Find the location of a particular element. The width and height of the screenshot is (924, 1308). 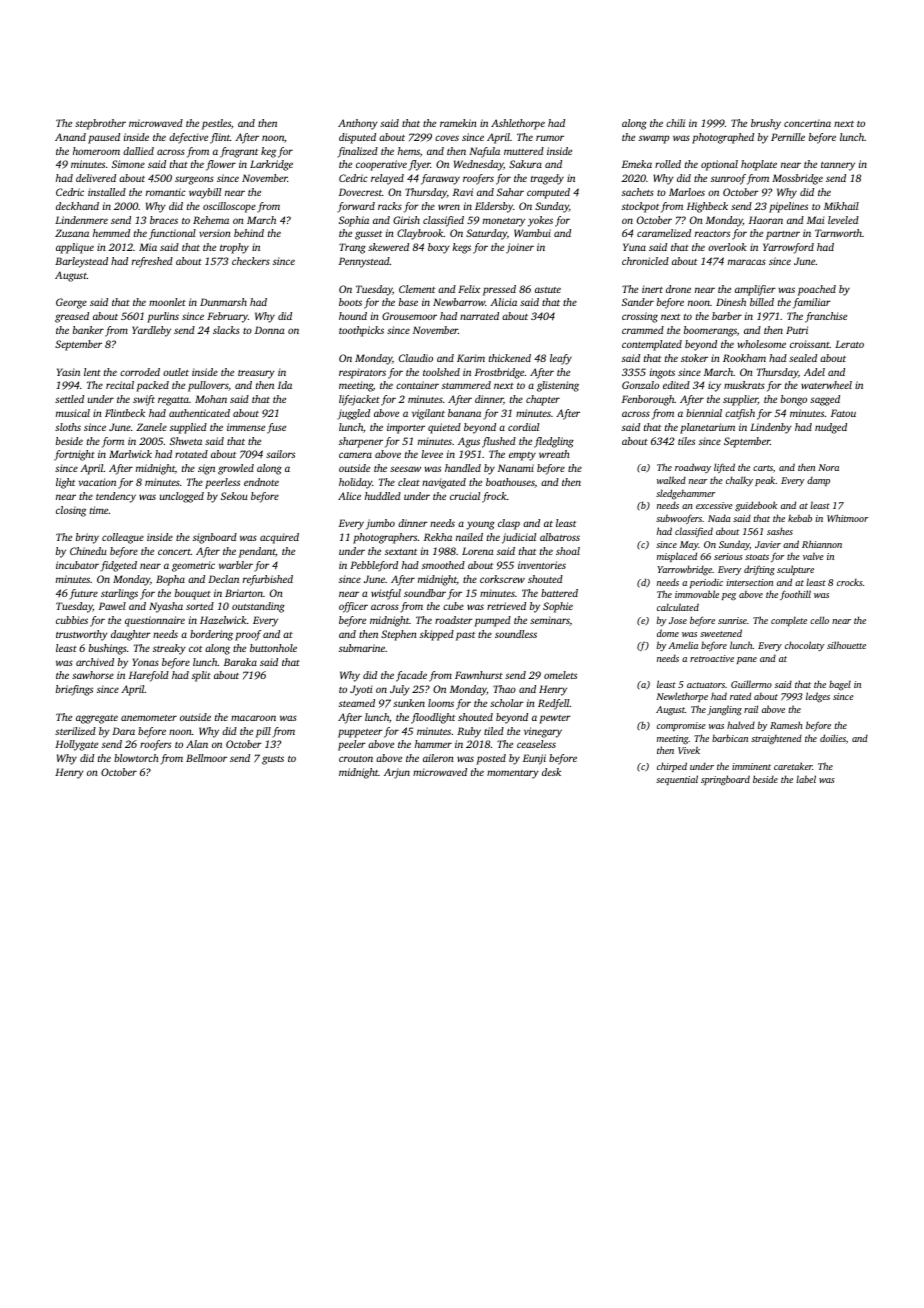

flower is located at coordinates (221, 165).
